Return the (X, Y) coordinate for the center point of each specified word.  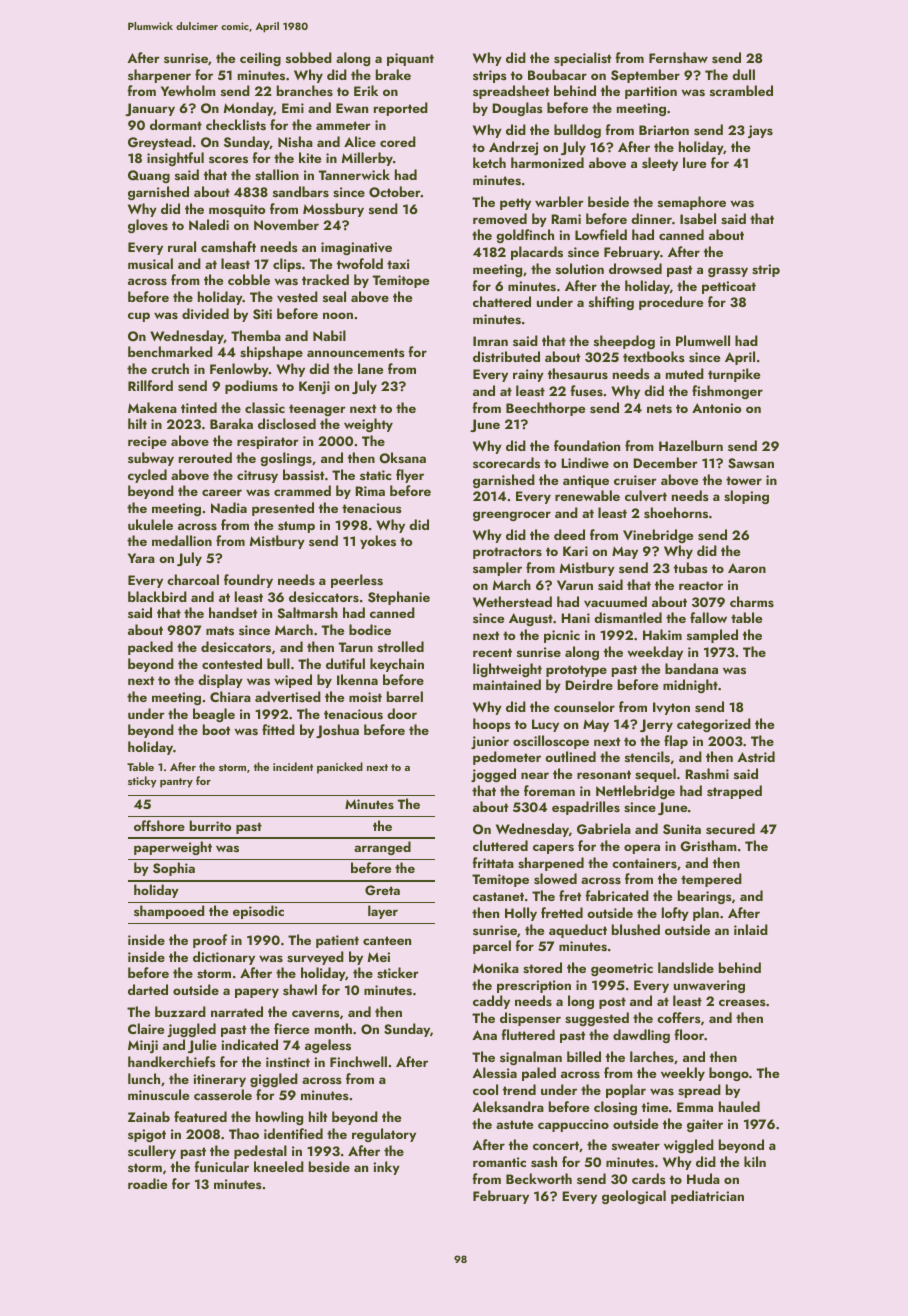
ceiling (260, 59)
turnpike (734, 375)
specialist (582, 59)
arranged (382, 848)
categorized (714, 725)
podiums (251, 387)
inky (386, 1168)
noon (338, 315)
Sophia (174, 869)
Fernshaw (678, 57)
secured (730, 828)
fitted (278, 729)
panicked (340, 768)
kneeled (279, 1166)
